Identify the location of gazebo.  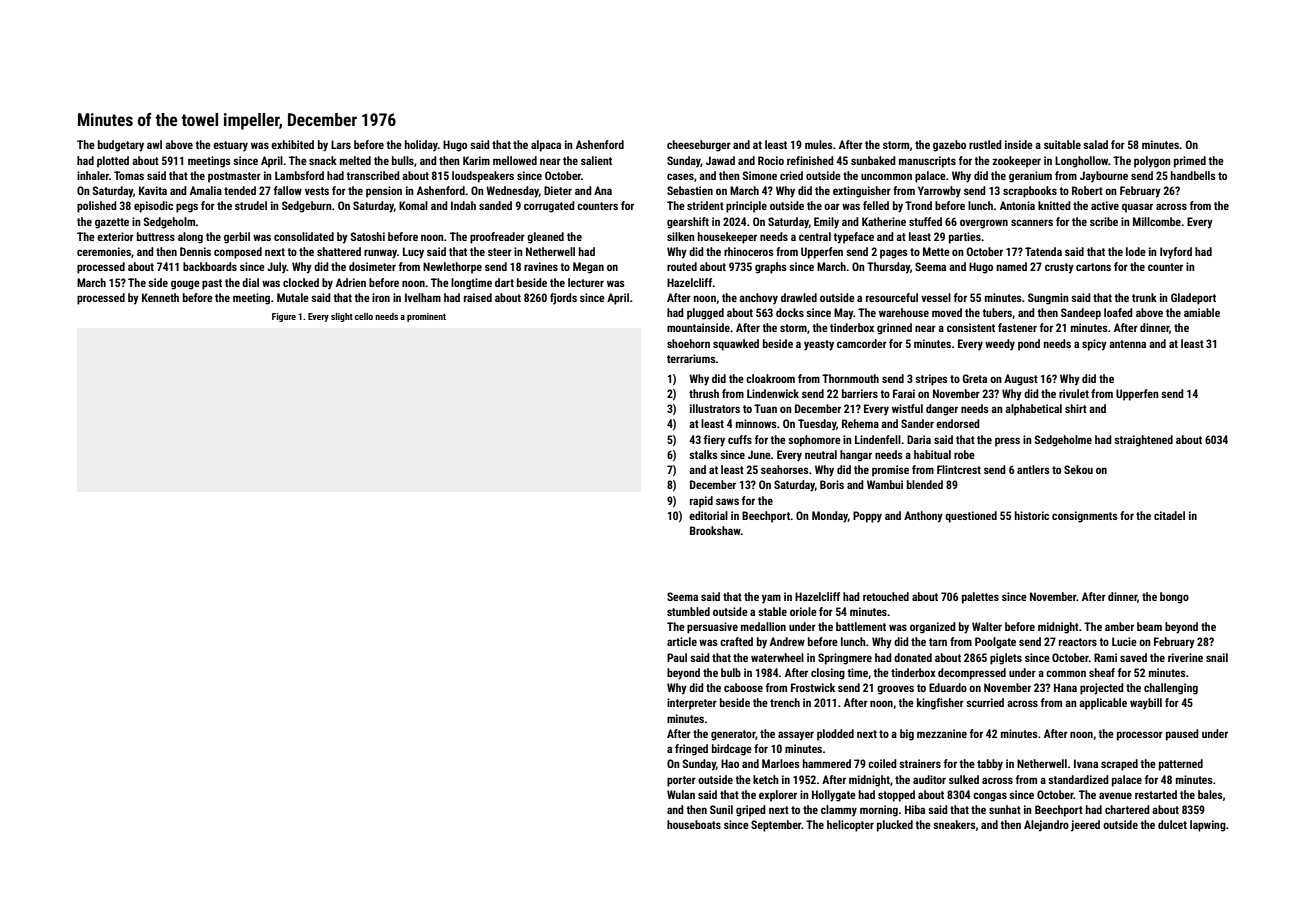
(949, 146).
